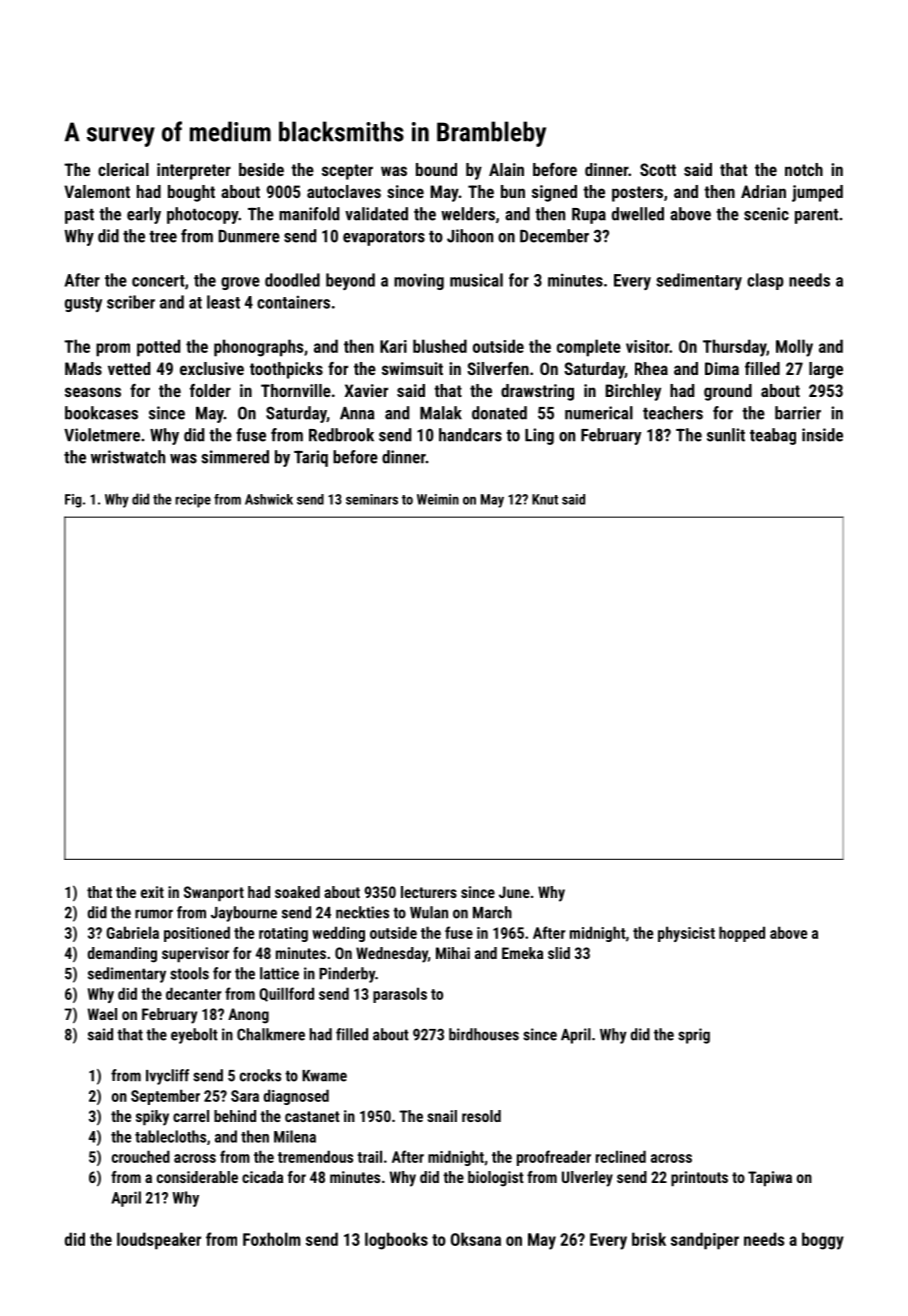 This screenshot has height=1316, width=908. What do you see at coordinates (240, 283) in the screenshot?
I see `grove` at bounding box center [240, 283].
